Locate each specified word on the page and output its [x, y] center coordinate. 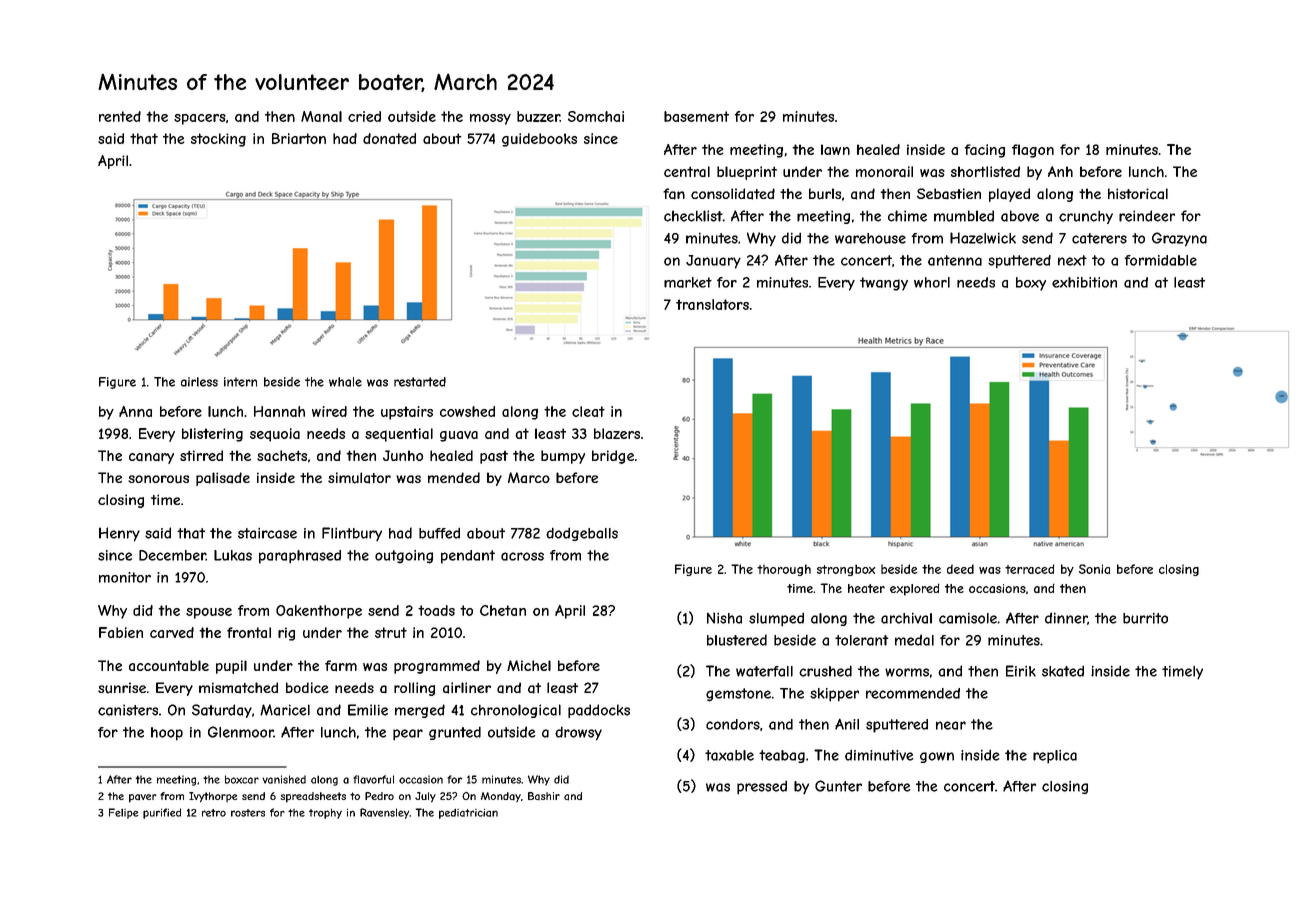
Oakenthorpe [319, 612]
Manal [321, 116]
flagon [1033, 151]
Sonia [1094, 569]
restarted [420, 382]
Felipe [124, 813]
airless [199, 382]
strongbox [846, 570]
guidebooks [539, 140]
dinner [1066, 618]
